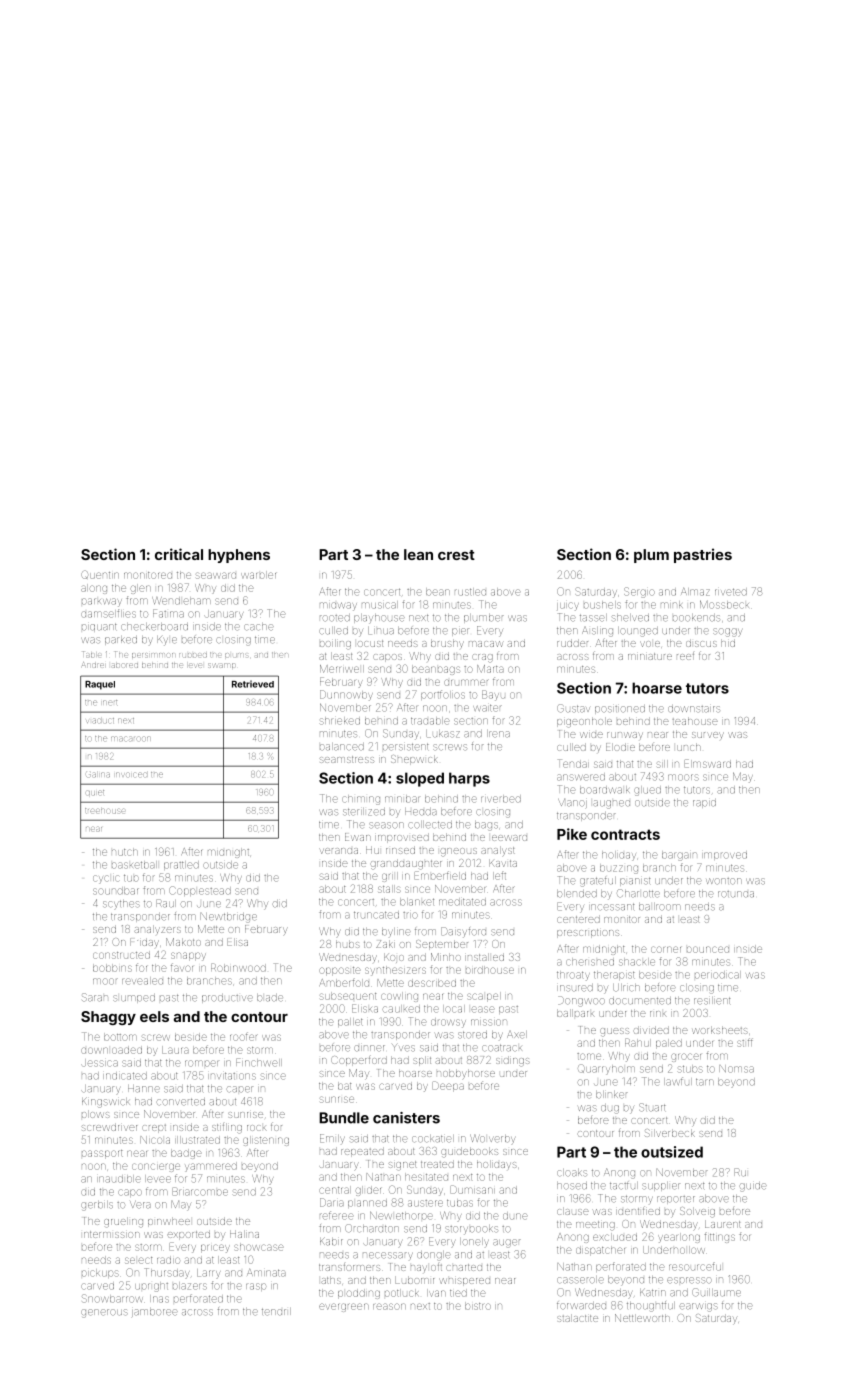  What do you see at coordinates (686, 1057) in the document?
I see `grocer` at bounding box center [686, 1057].
